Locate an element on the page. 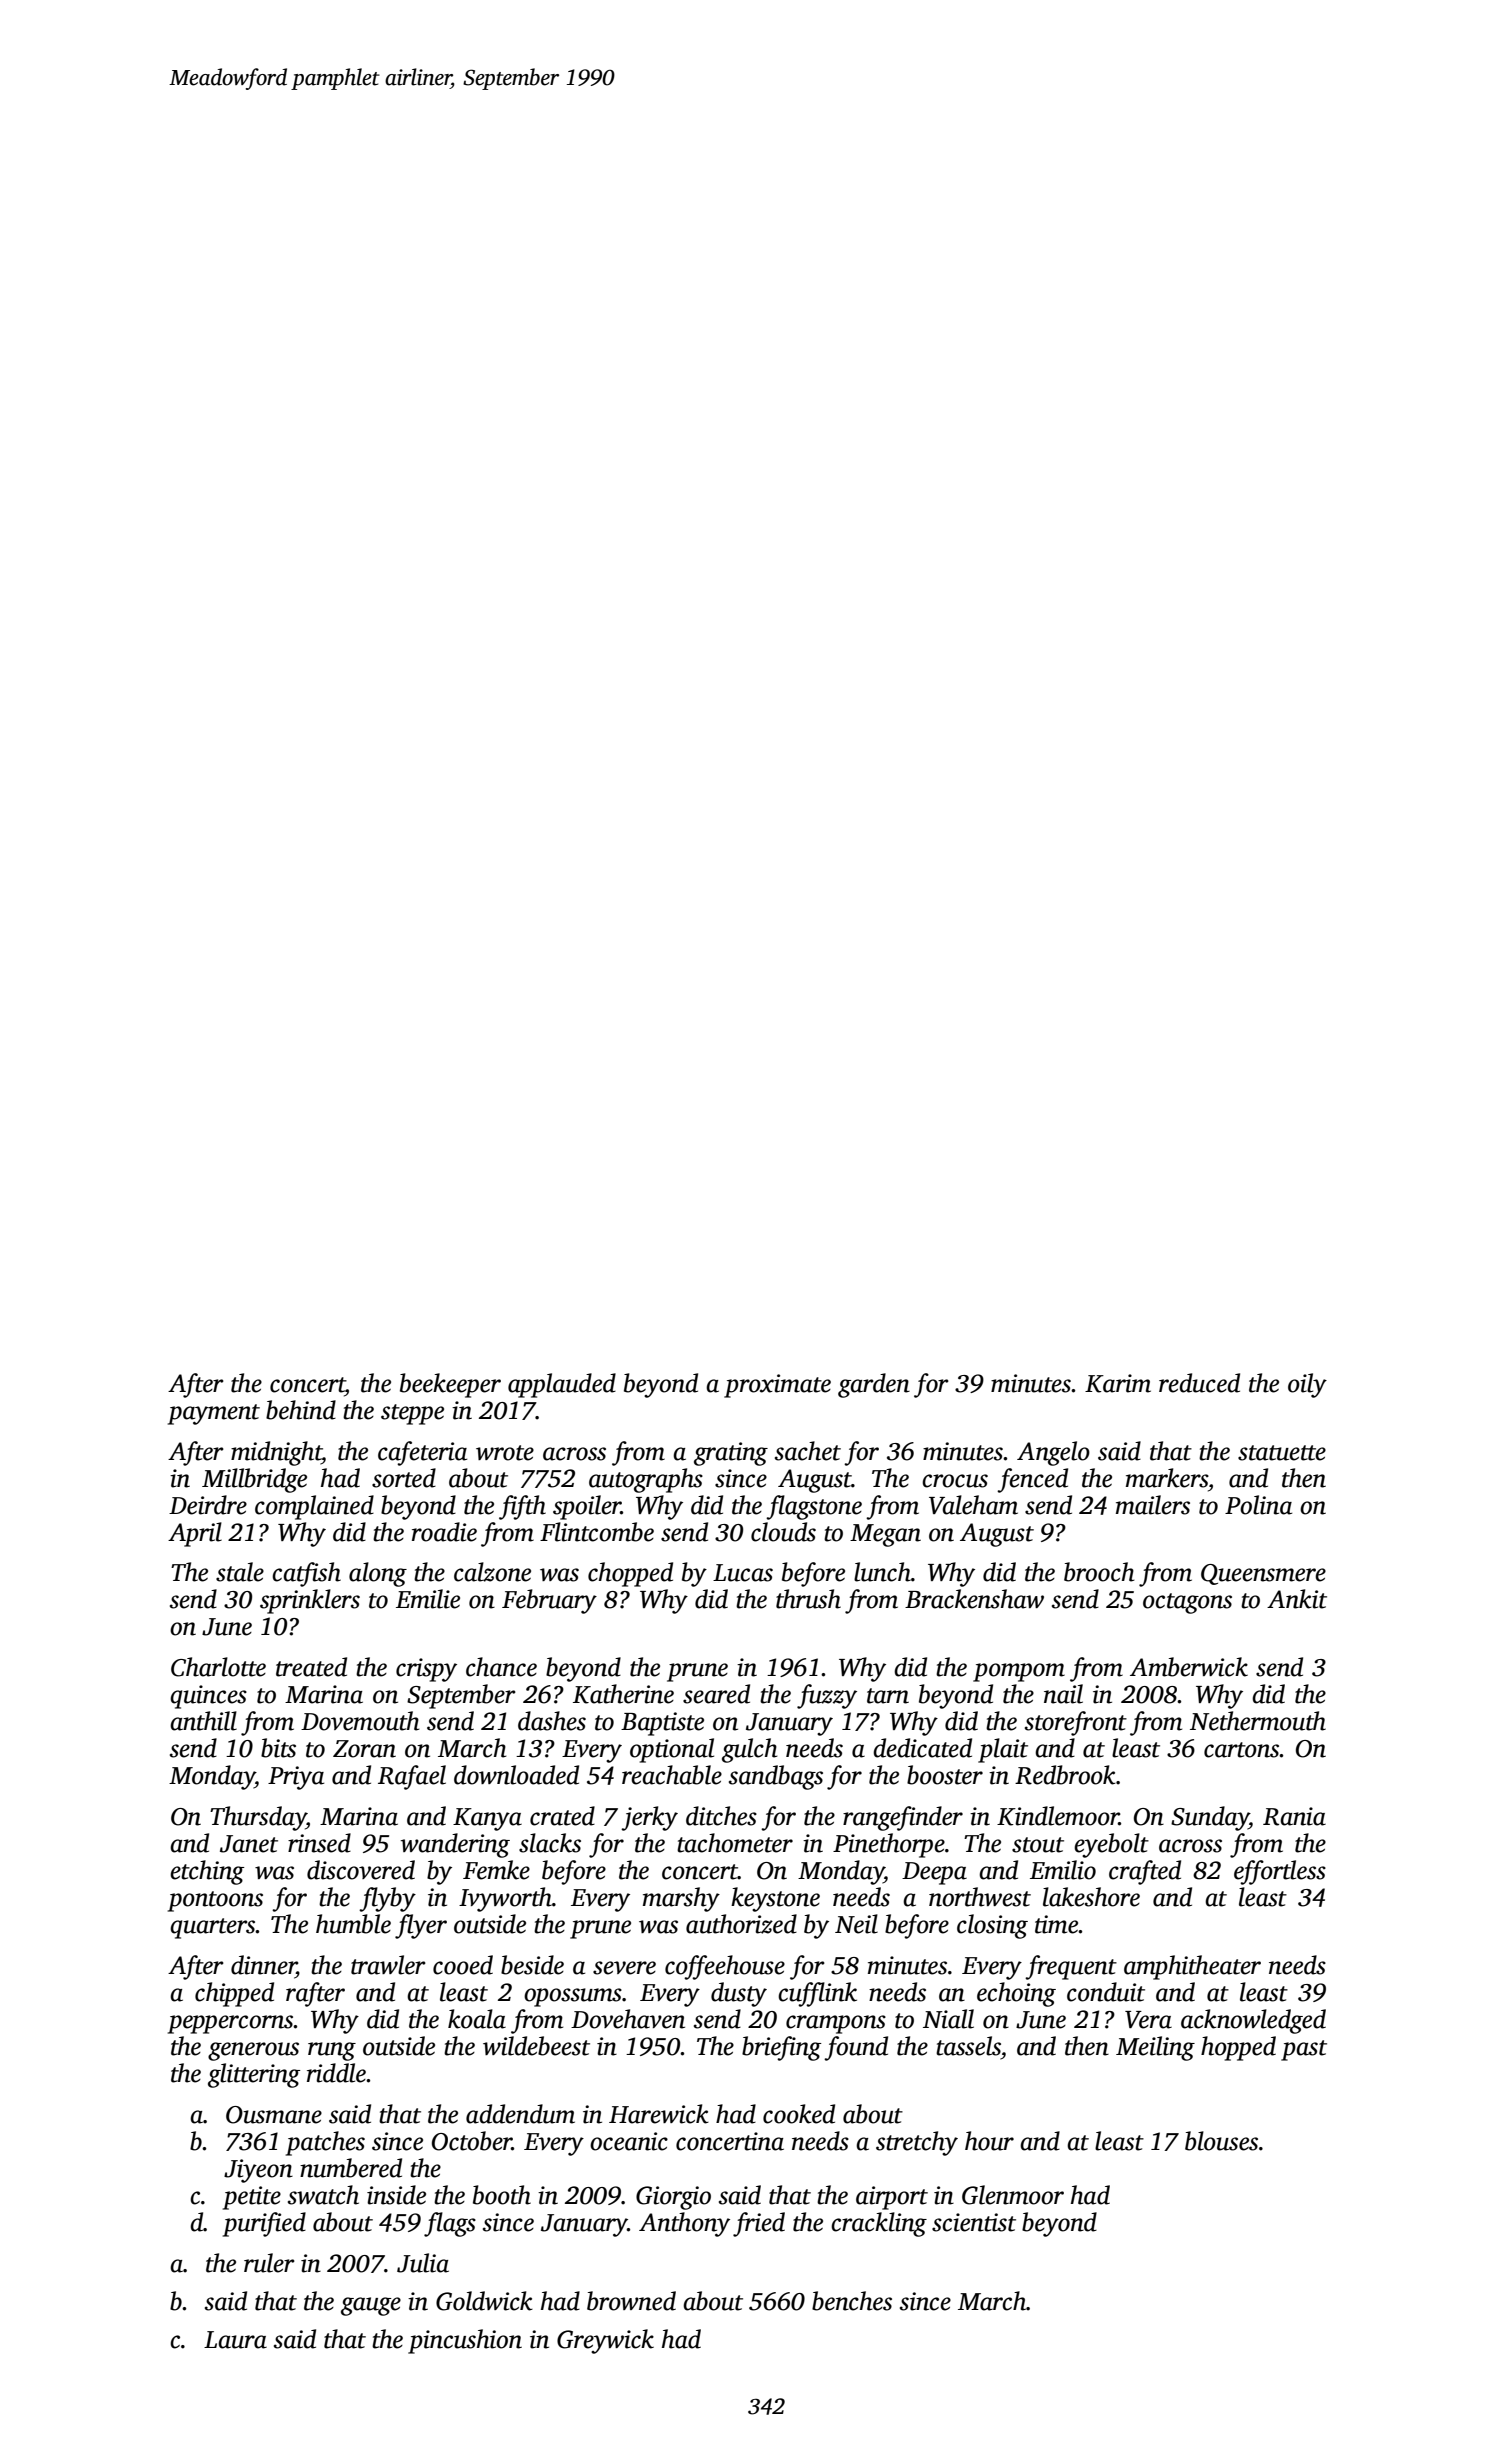 This page has height=2464, width=1496. behind is located at coordinates (301, 1410).
